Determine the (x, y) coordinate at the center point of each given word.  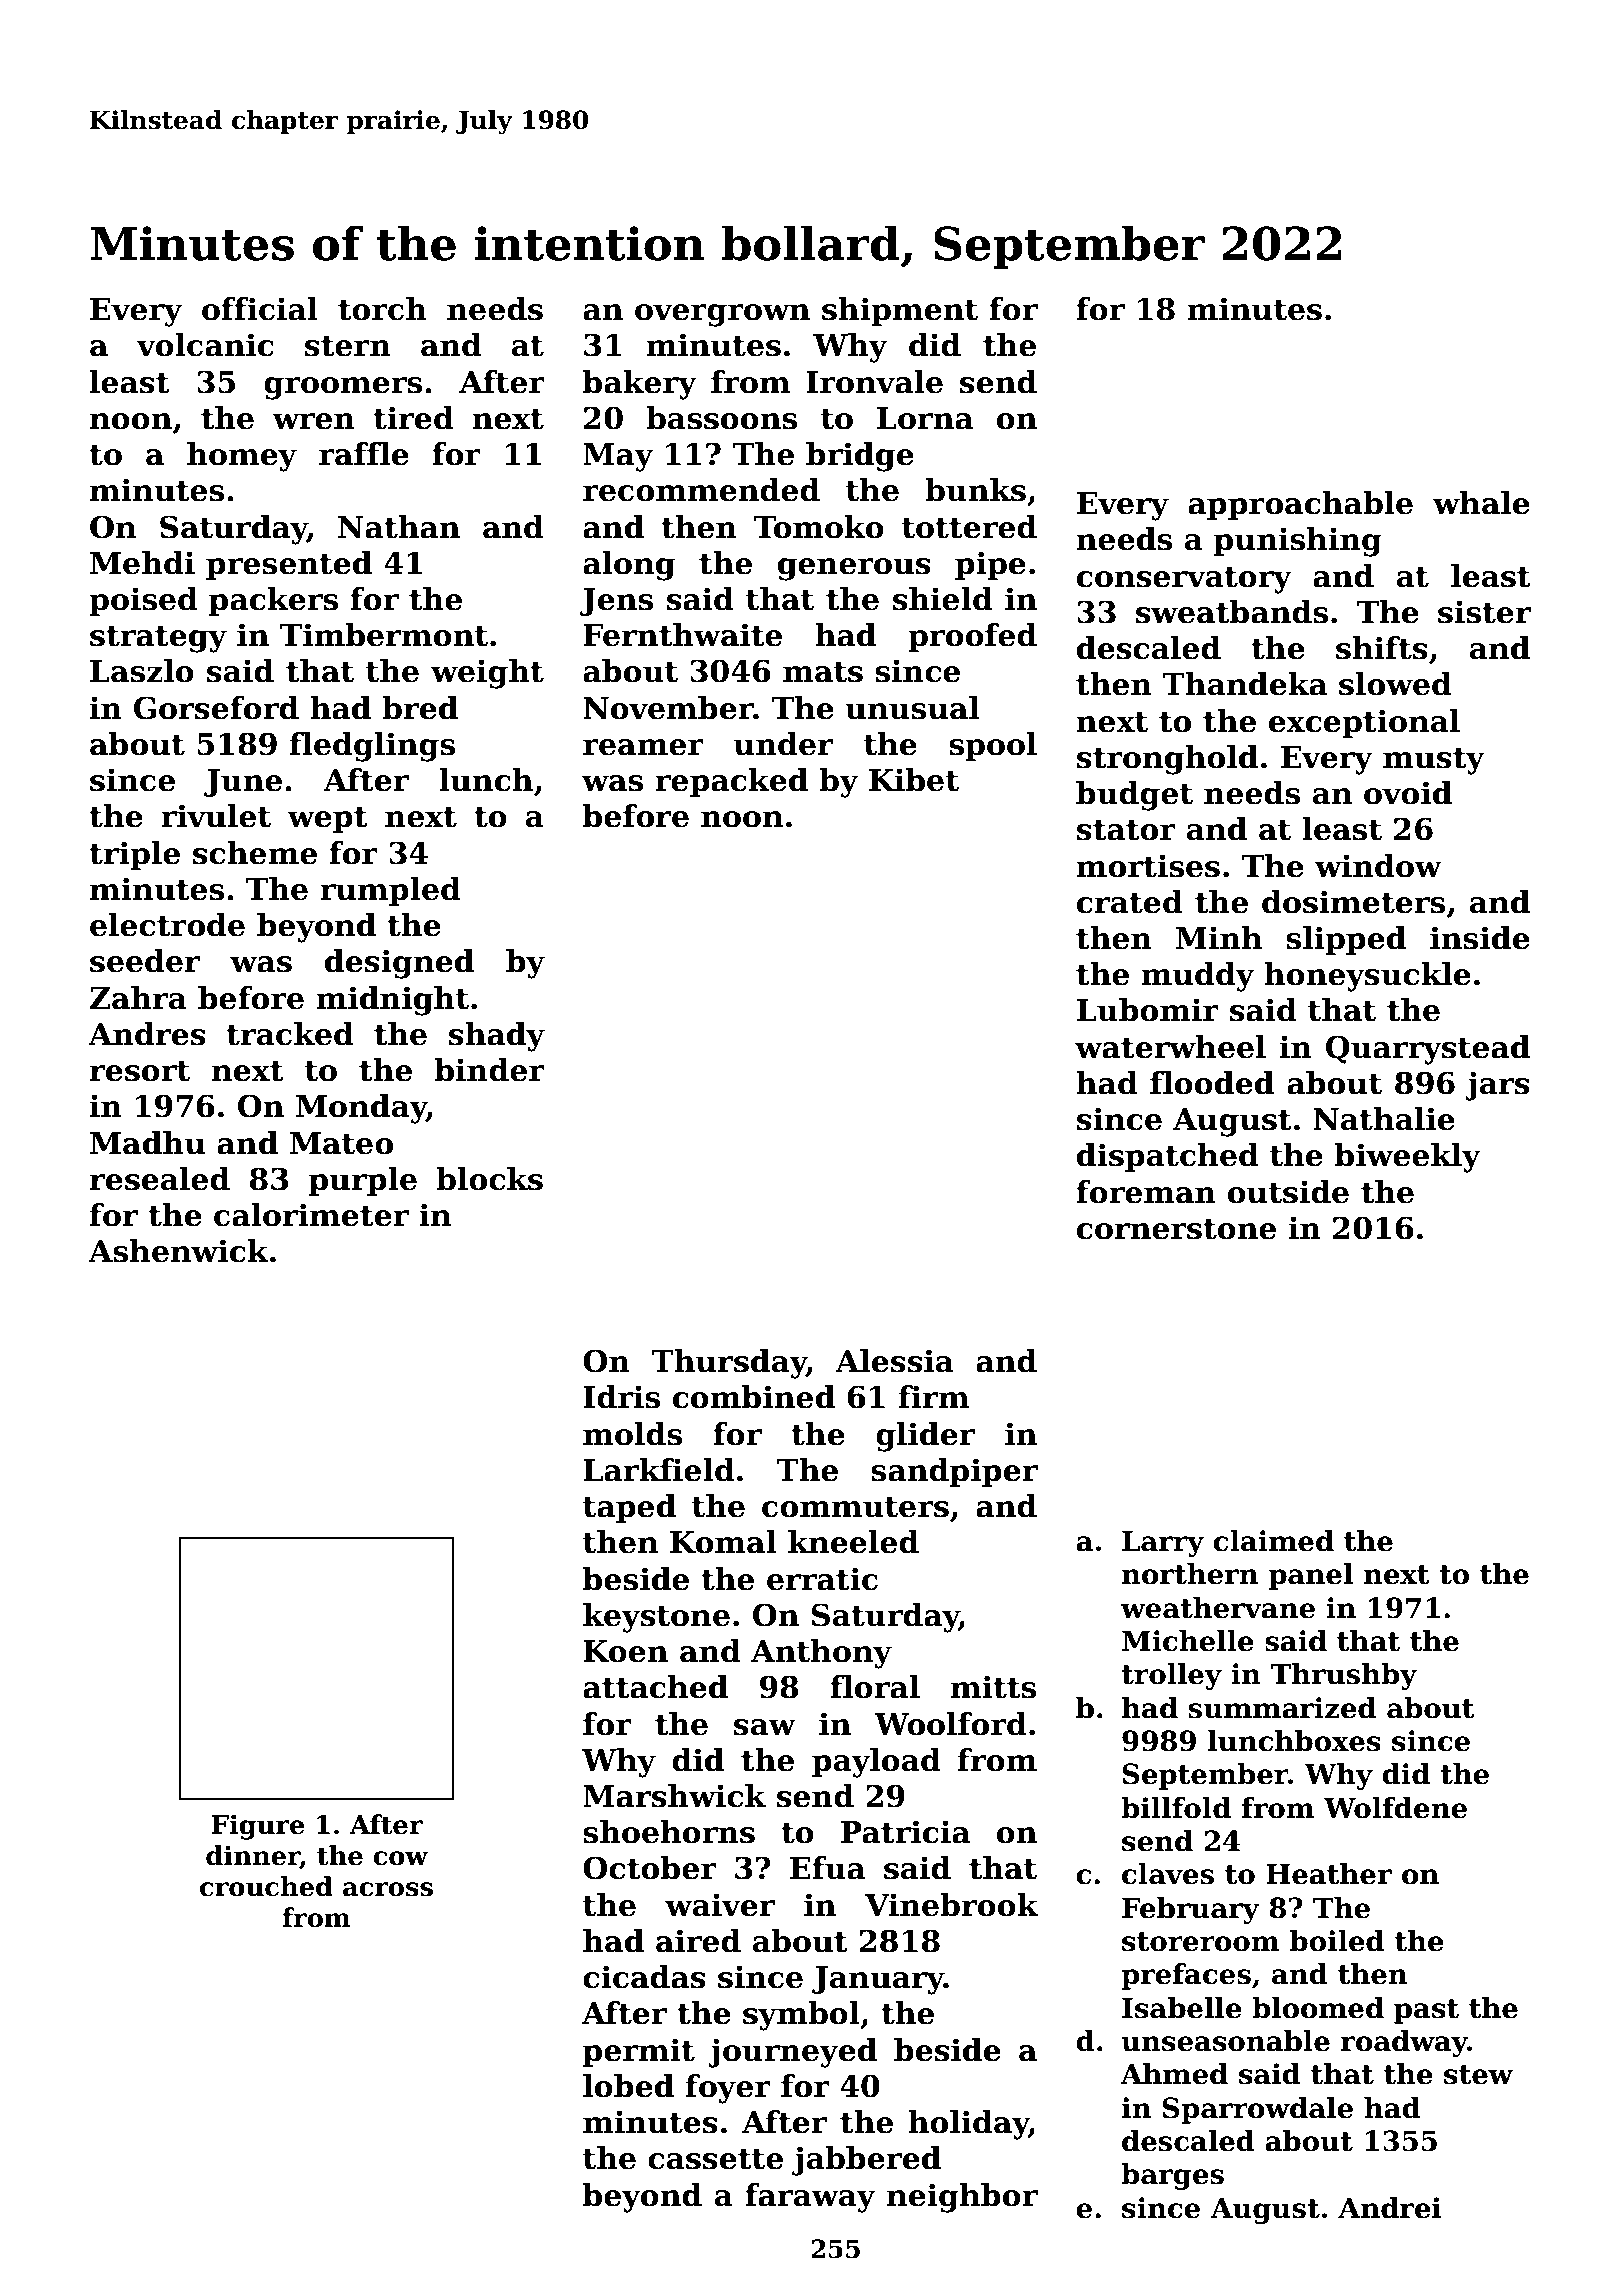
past (1426, 2011)
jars (1497, 1086)
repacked (731, 782)
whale (1481, 503)
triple (134, 855)
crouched (266, 1886)
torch (382, 309)
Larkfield (659, 1470)
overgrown (722, 315)
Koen (625, 1651)
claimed (1273, 1541)
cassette (715, 2159)
